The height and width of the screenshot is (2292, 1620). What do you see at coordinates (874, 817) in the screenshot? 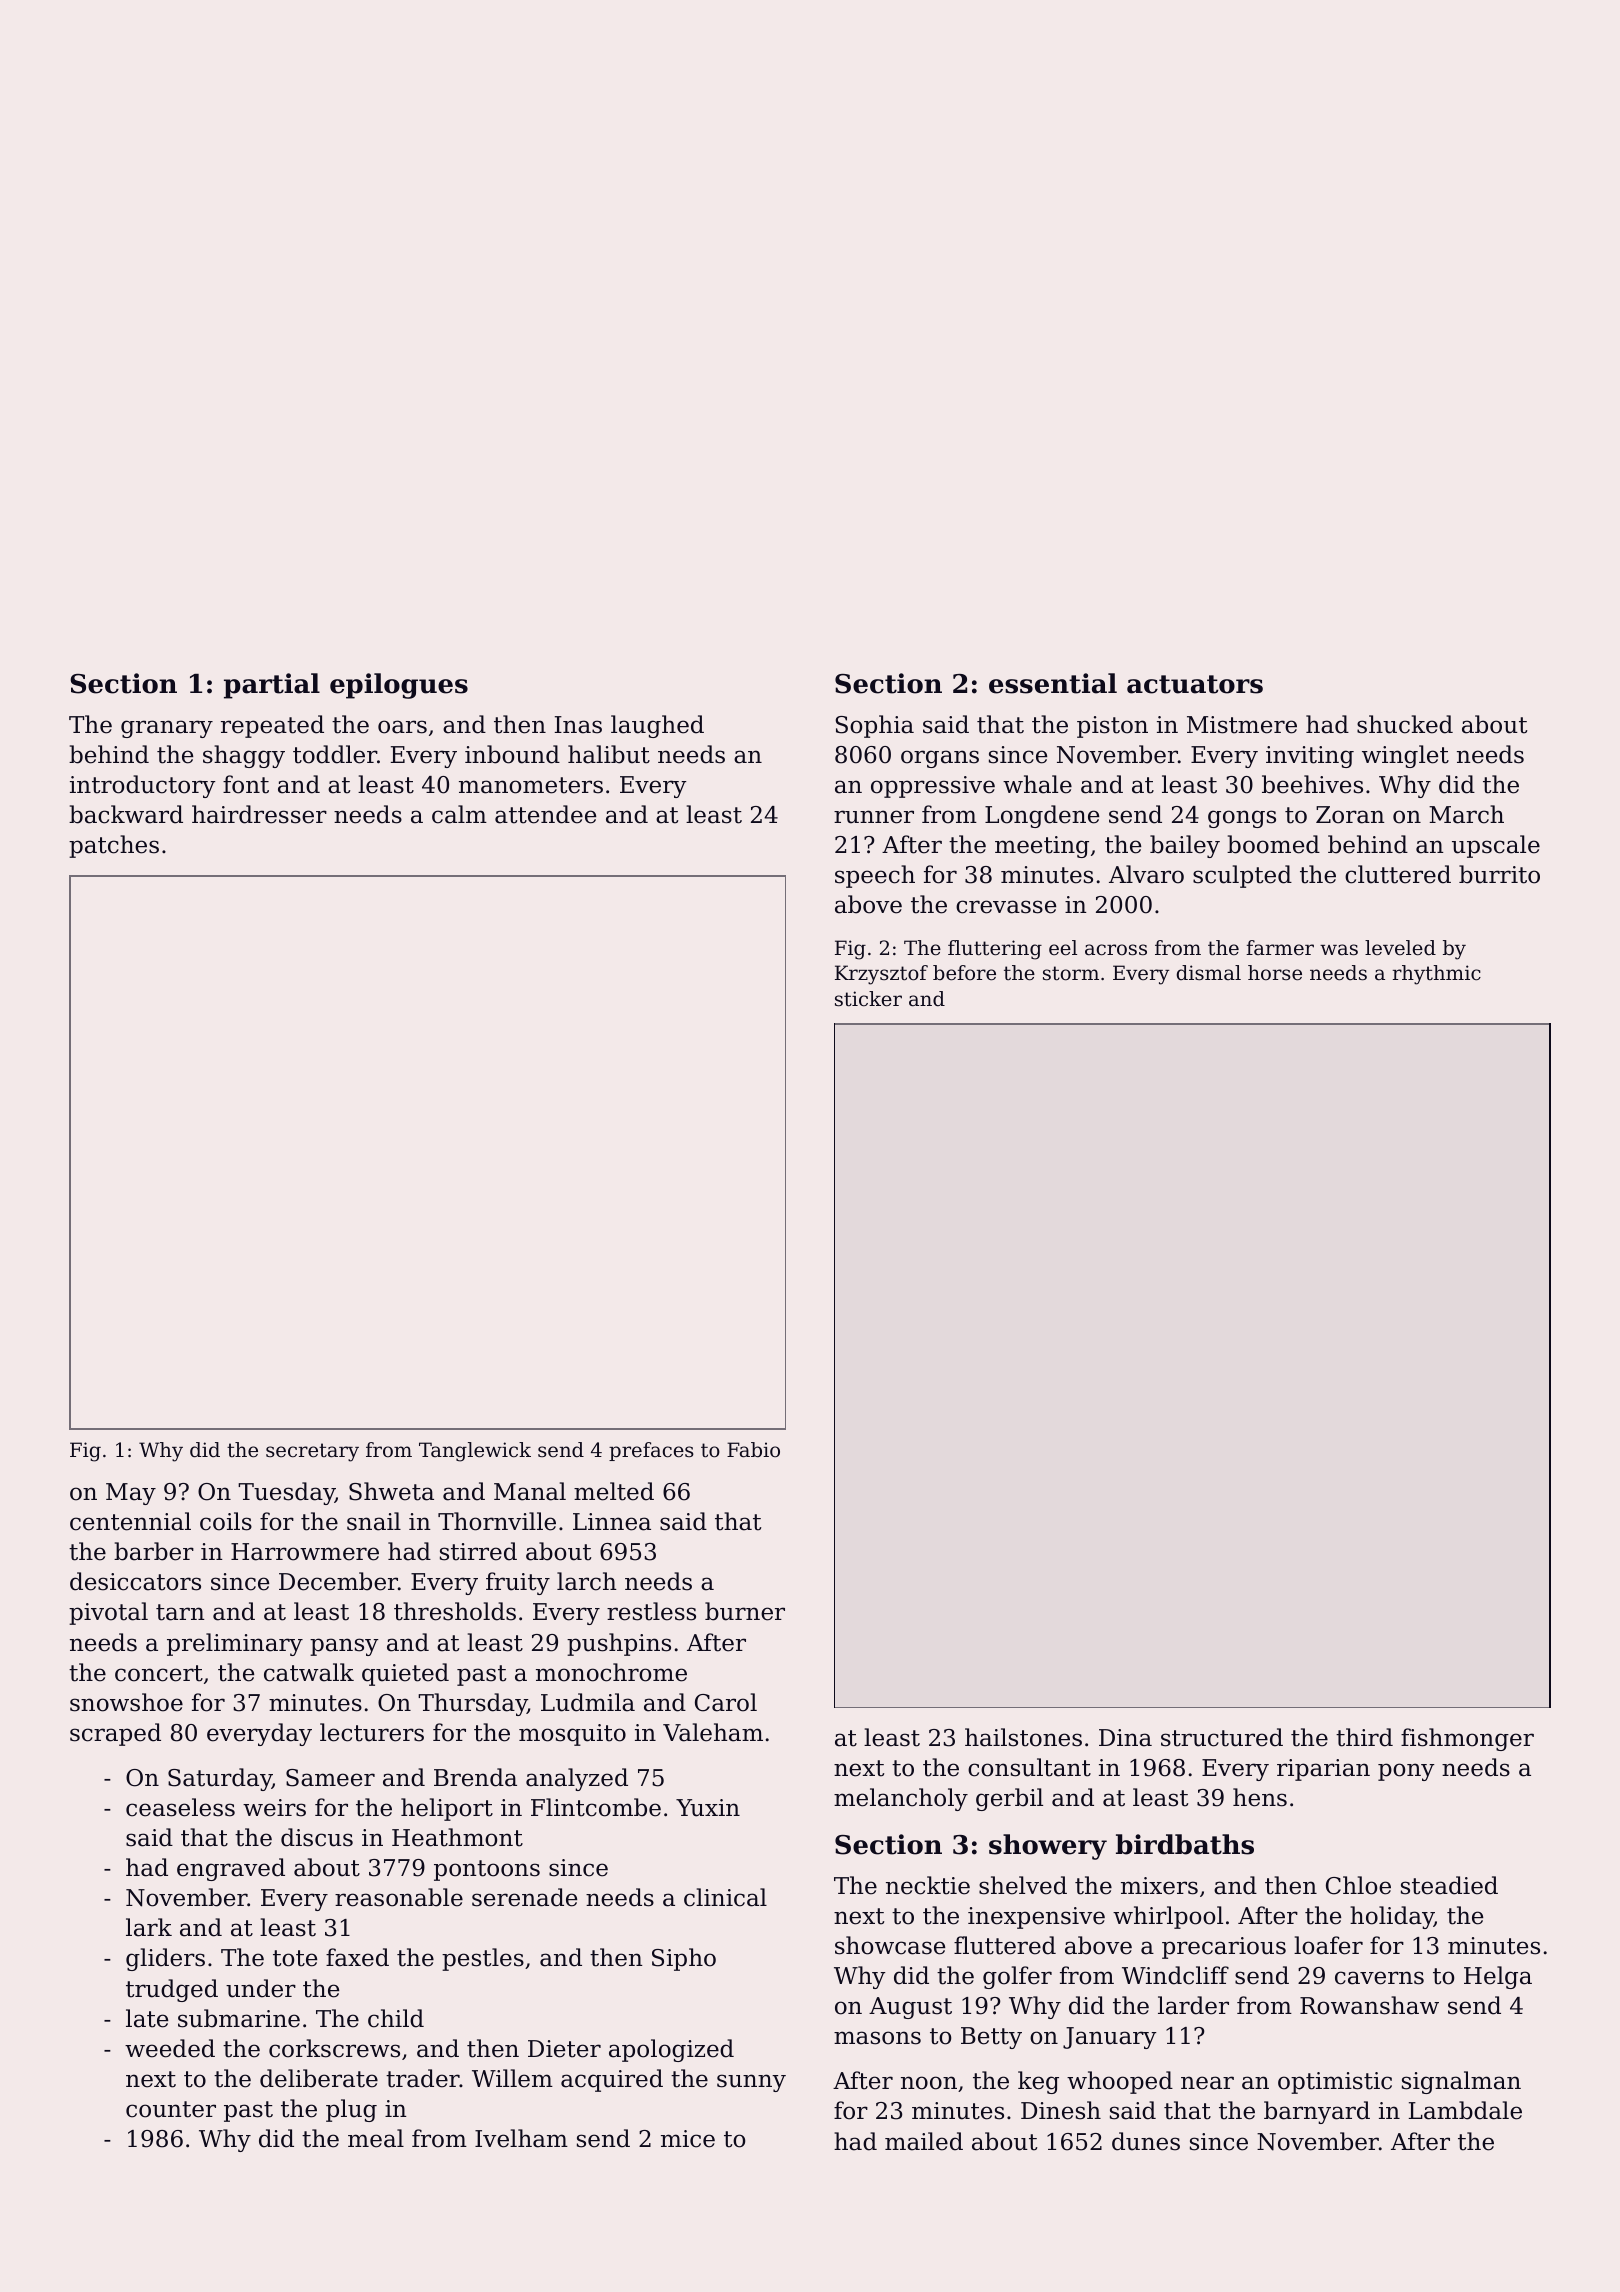
I see `runner` at bounding box center [874, 817].
